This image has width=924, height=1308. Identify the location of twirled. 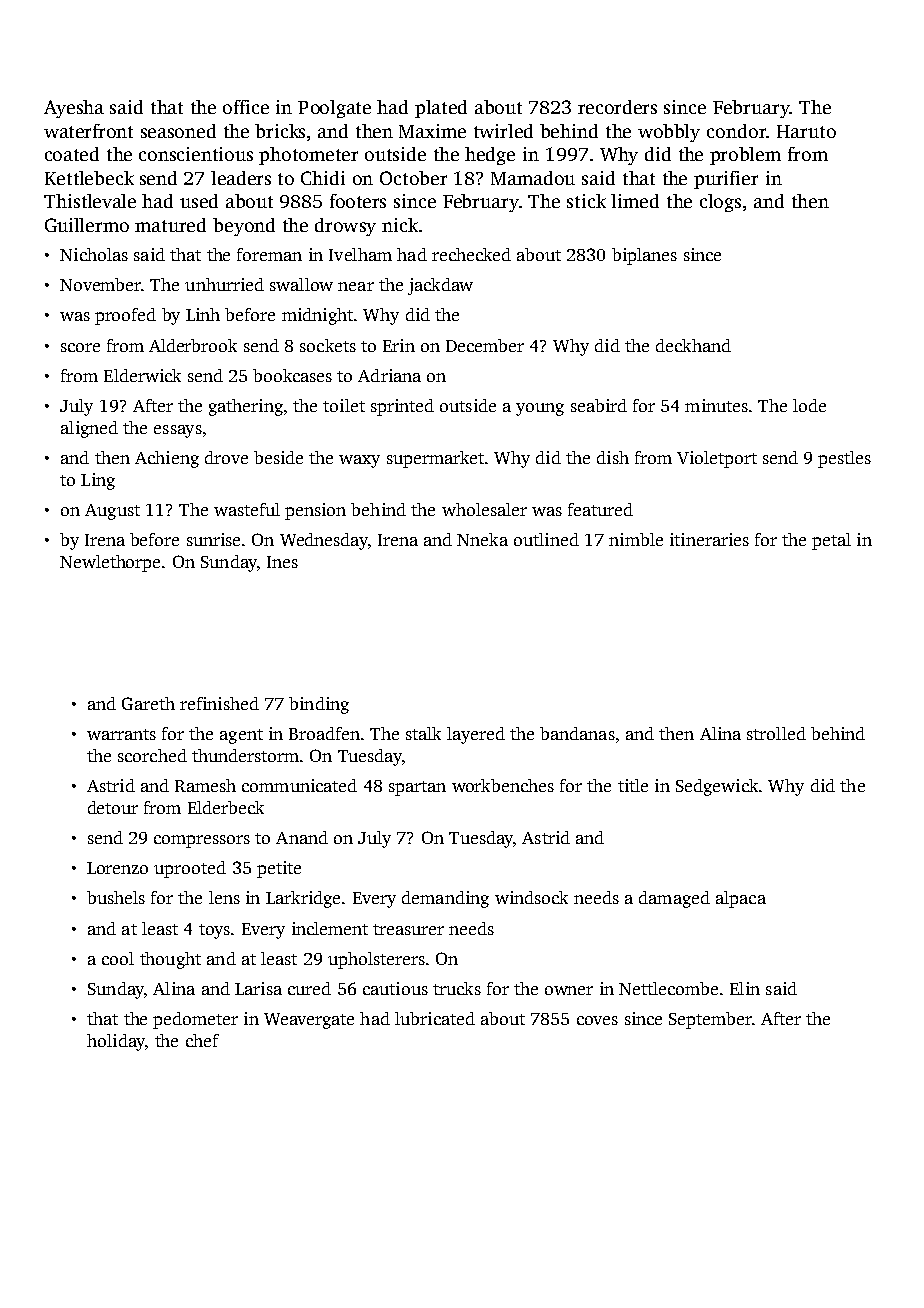
(503, 131).
